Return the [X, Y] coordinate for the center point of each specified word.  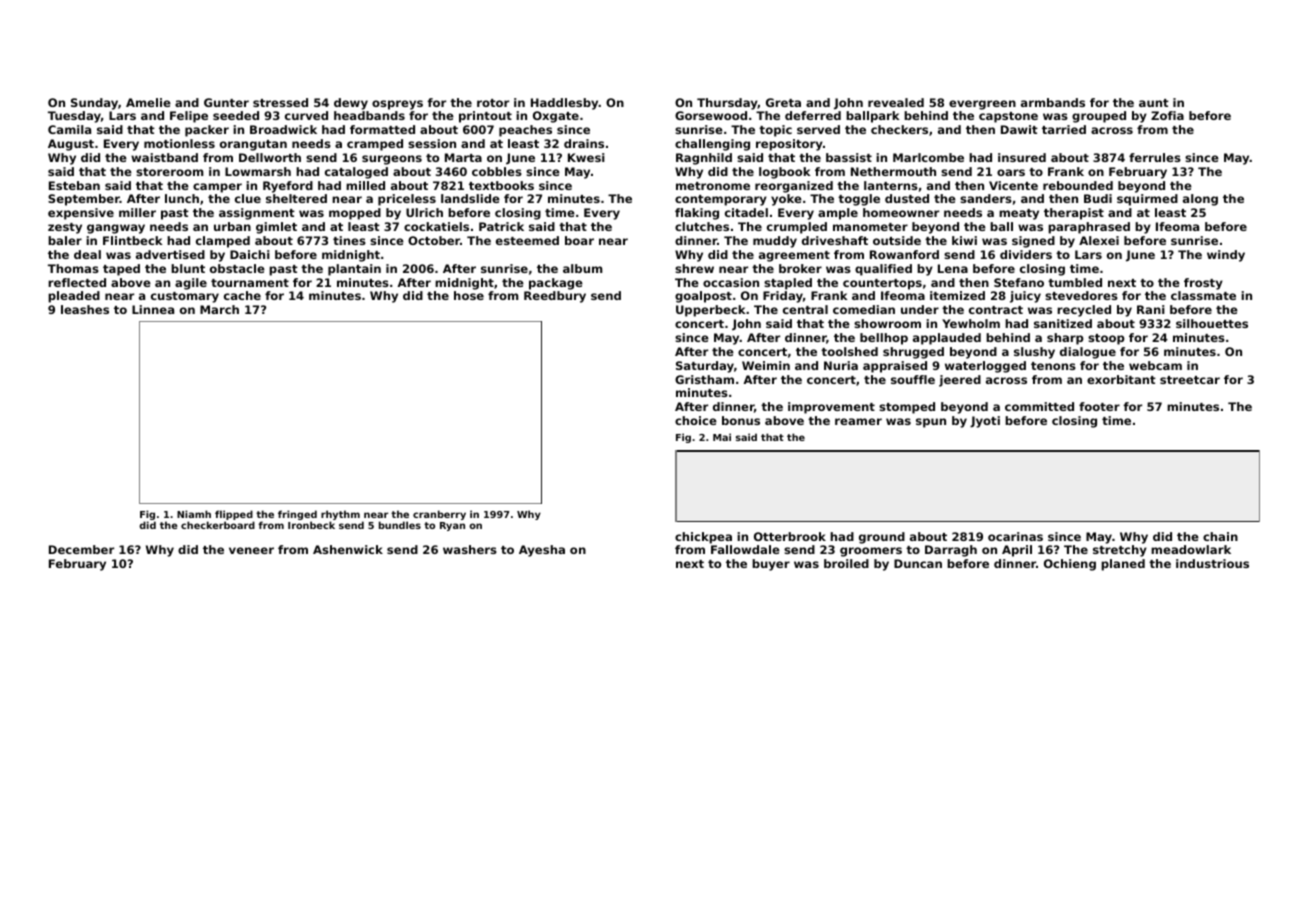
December [81, 549]
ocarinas [1015, 536]
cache [242, 295]
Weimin [766, 365]
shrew [694, 268]
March [219, 309]
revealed [896, 102]
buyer [771, 565]
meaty [1019, 214]
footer [1099, 406]
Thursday [727, 104]
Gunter [226, 102]
